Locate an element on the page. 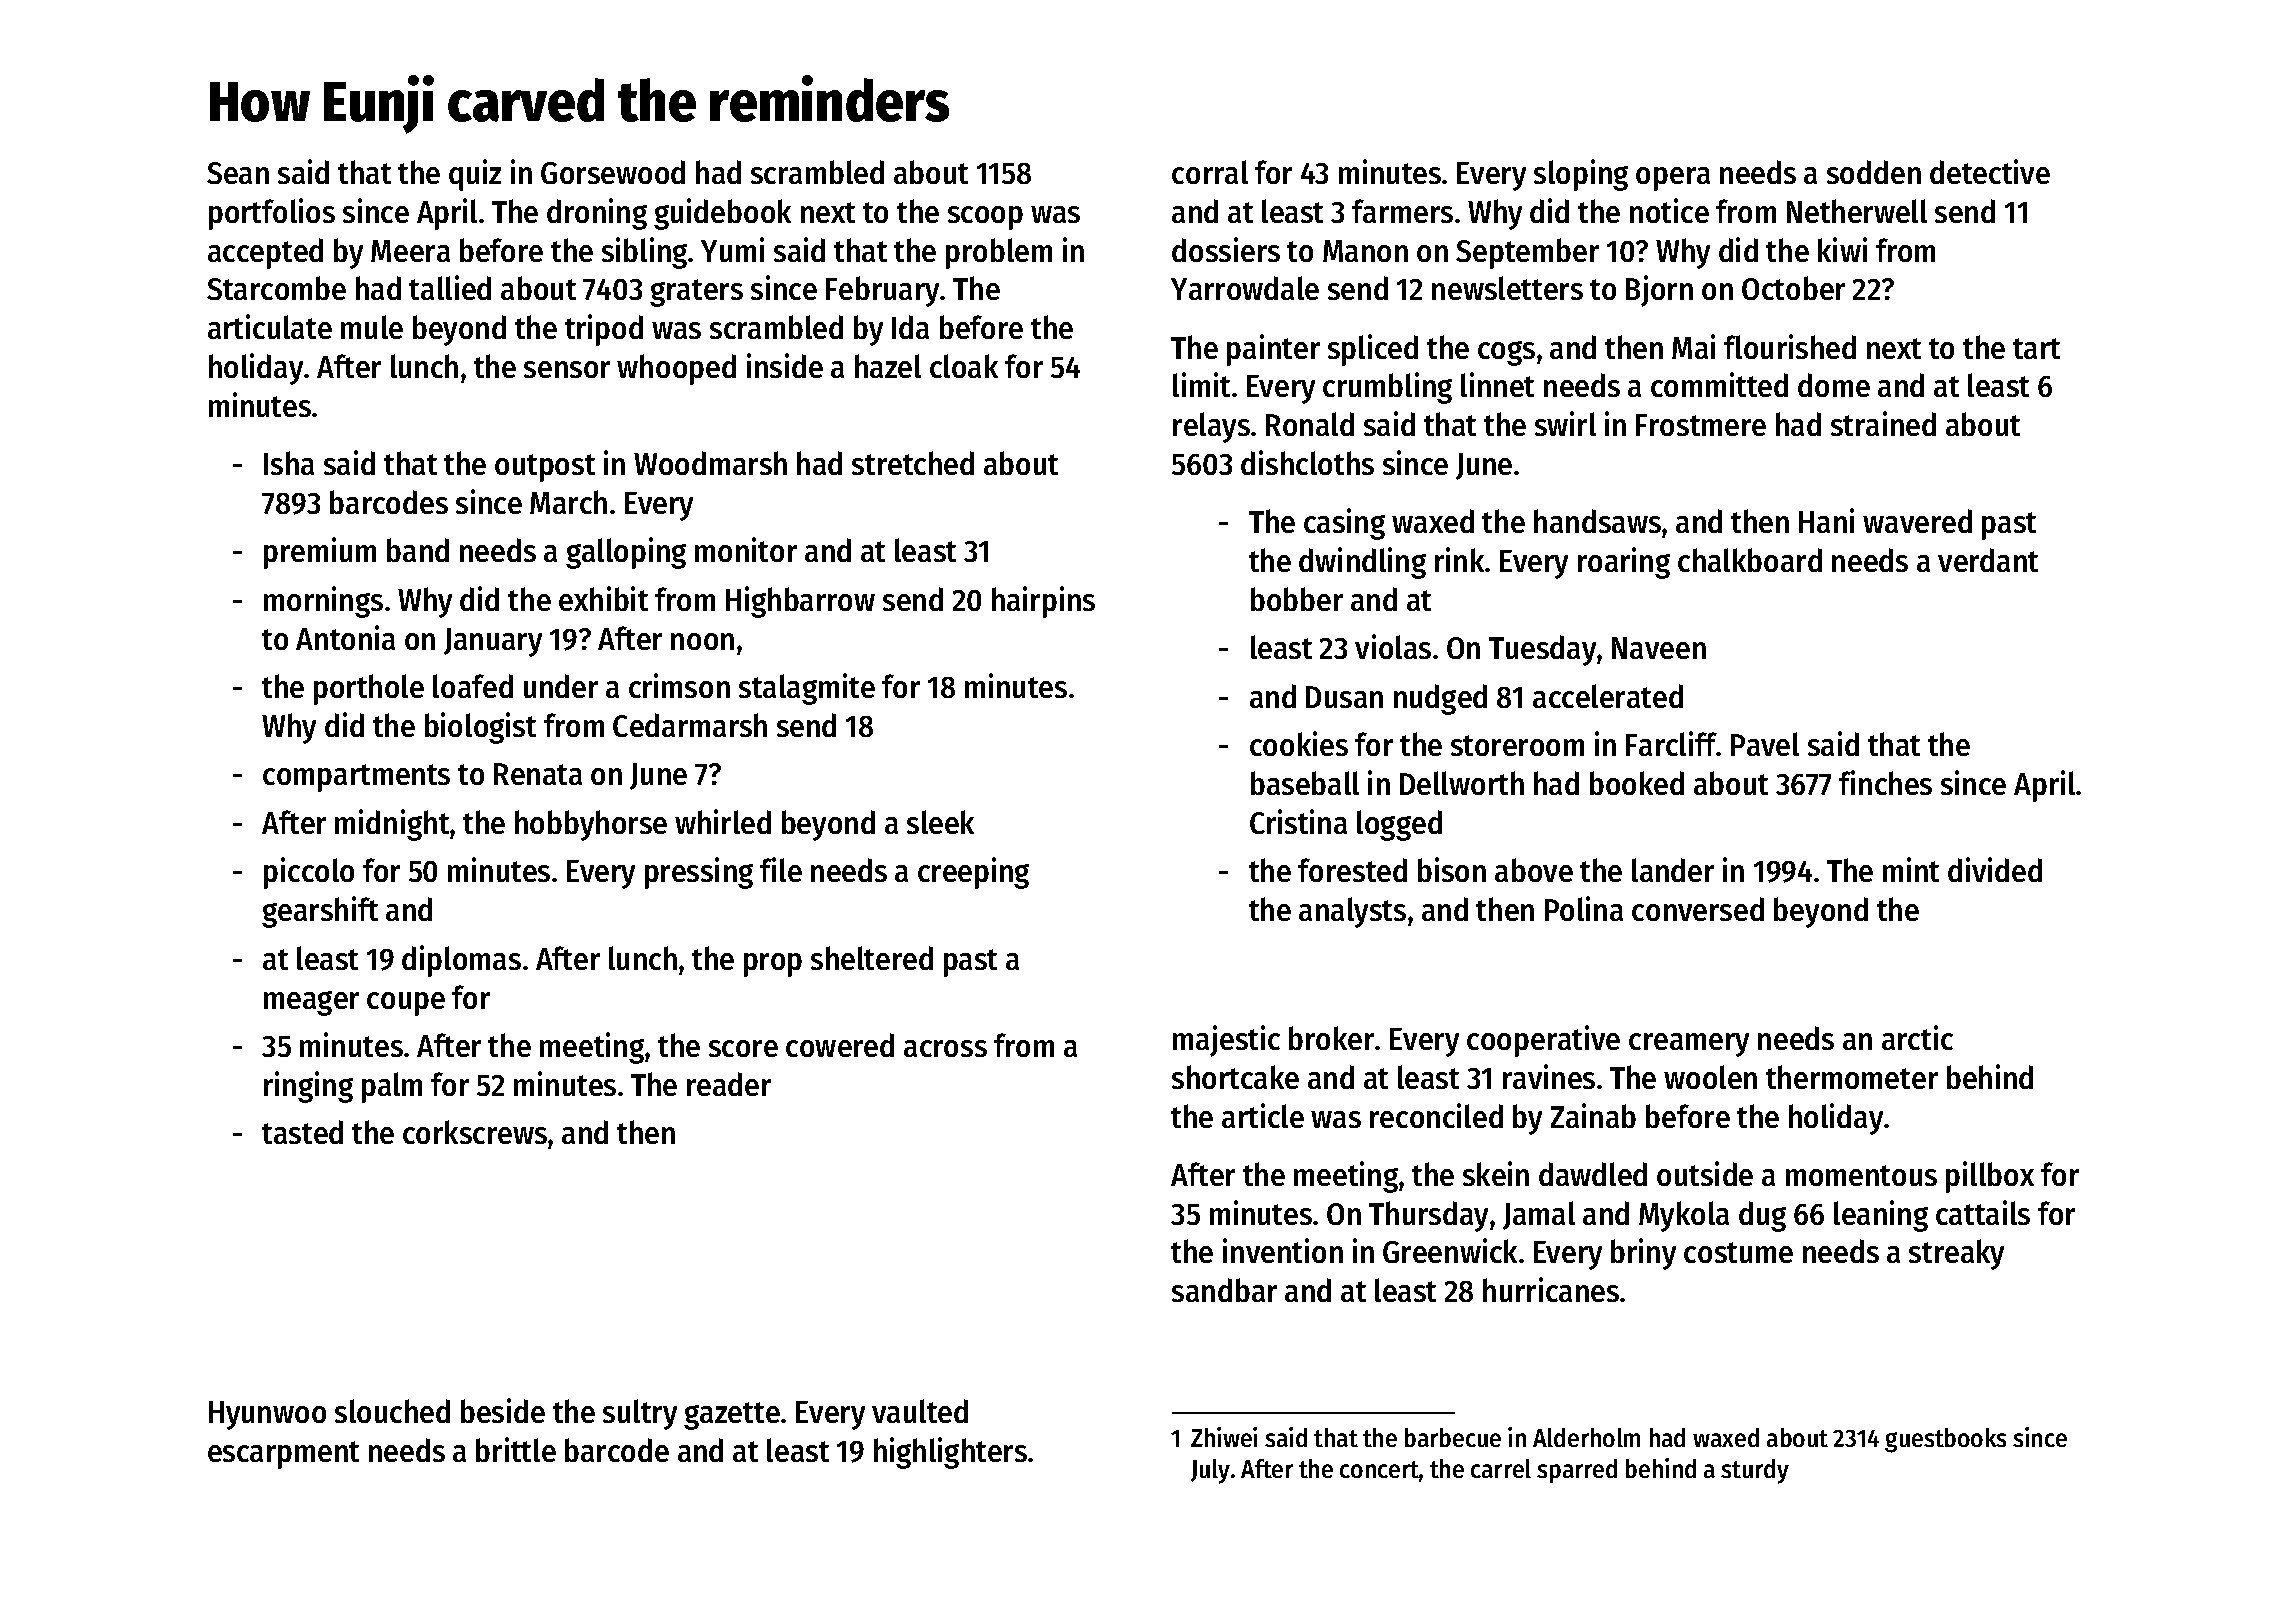 The image size is (2292, 1620). Gorsewood is located at coordinates (613, 172).
